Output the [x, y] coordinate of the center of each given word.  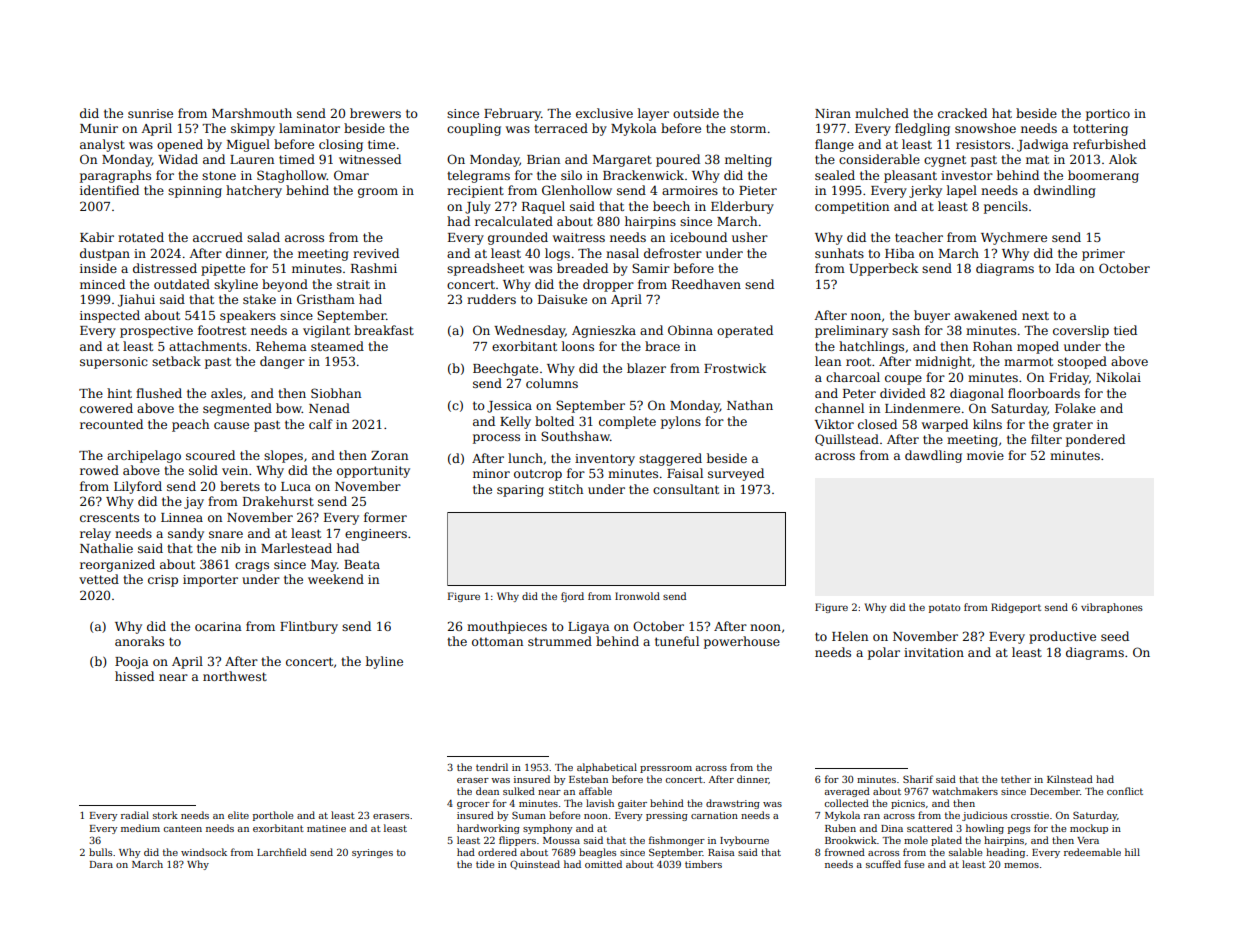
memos [1021, 865]
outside [696, 113]
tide [485, 864]
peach [190, 425]
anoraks [139, 641]
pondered [1095, 440]
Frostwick [735, 368]
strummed [560, 641]
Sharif [918, 779]
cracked [962, 113]
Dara [101, 864]
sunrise [150, 113]
